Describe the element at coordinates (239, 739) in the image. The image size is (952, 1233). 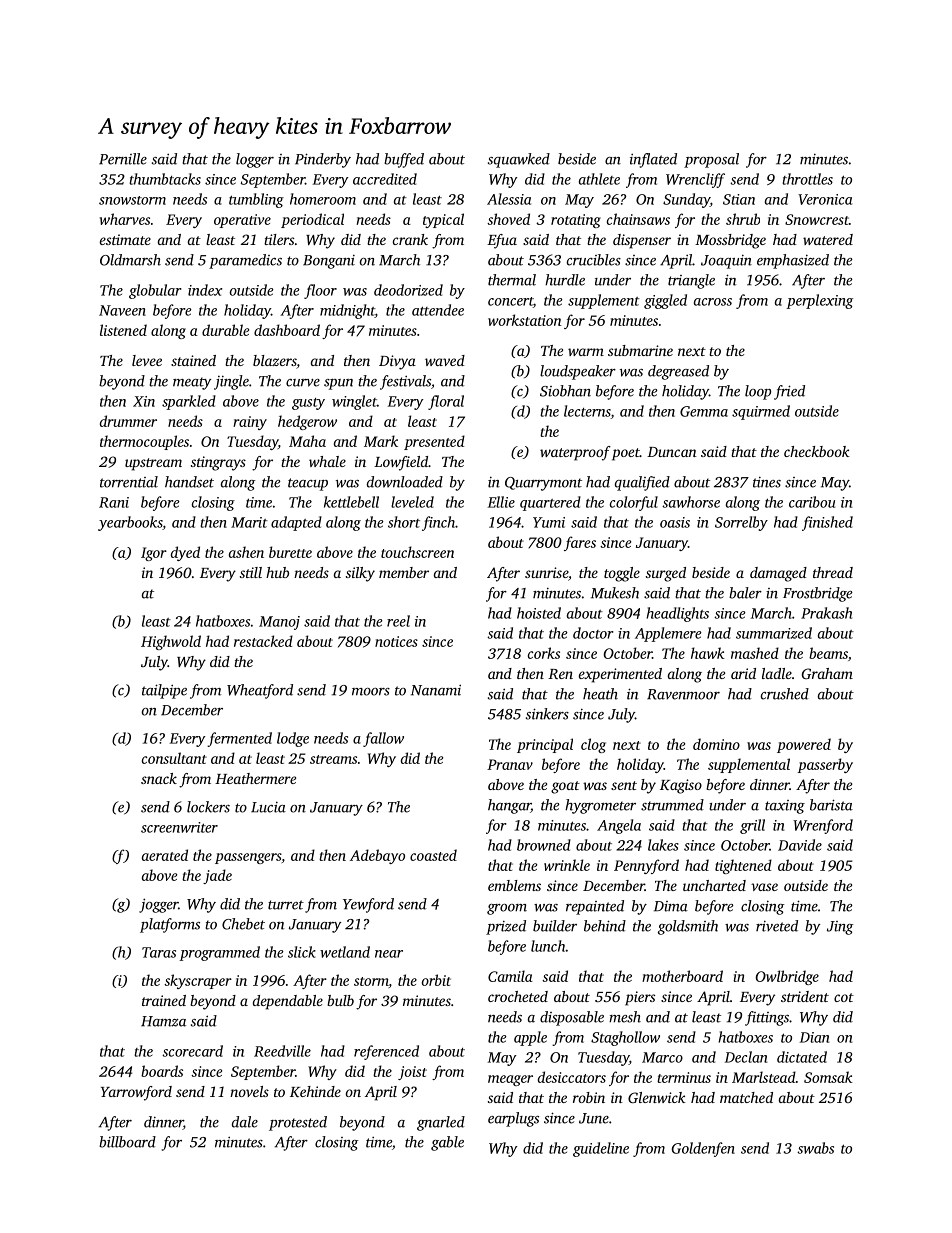
I see `fermented` at that location.
